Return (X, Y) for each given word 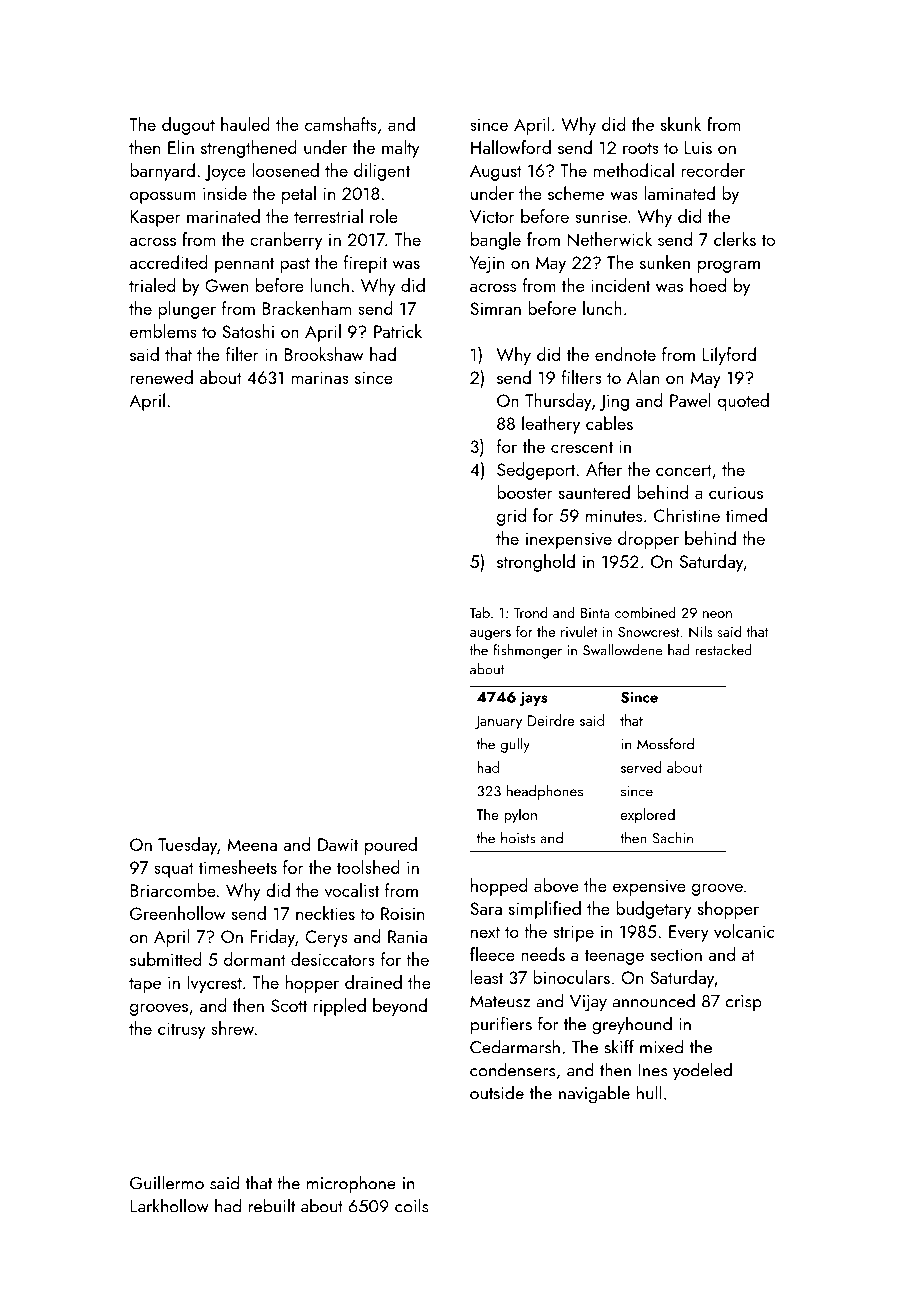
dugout (188, 126)
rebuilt (272, 1205)
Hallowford (511, 147)
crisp (744, 1003)
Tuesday (187, 846)
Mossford (665, 744)
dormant (255, 959)
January (498, 722)
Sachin (672, 838)
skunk (681, 124)
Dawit (338, 844)
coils (412, 1205)
